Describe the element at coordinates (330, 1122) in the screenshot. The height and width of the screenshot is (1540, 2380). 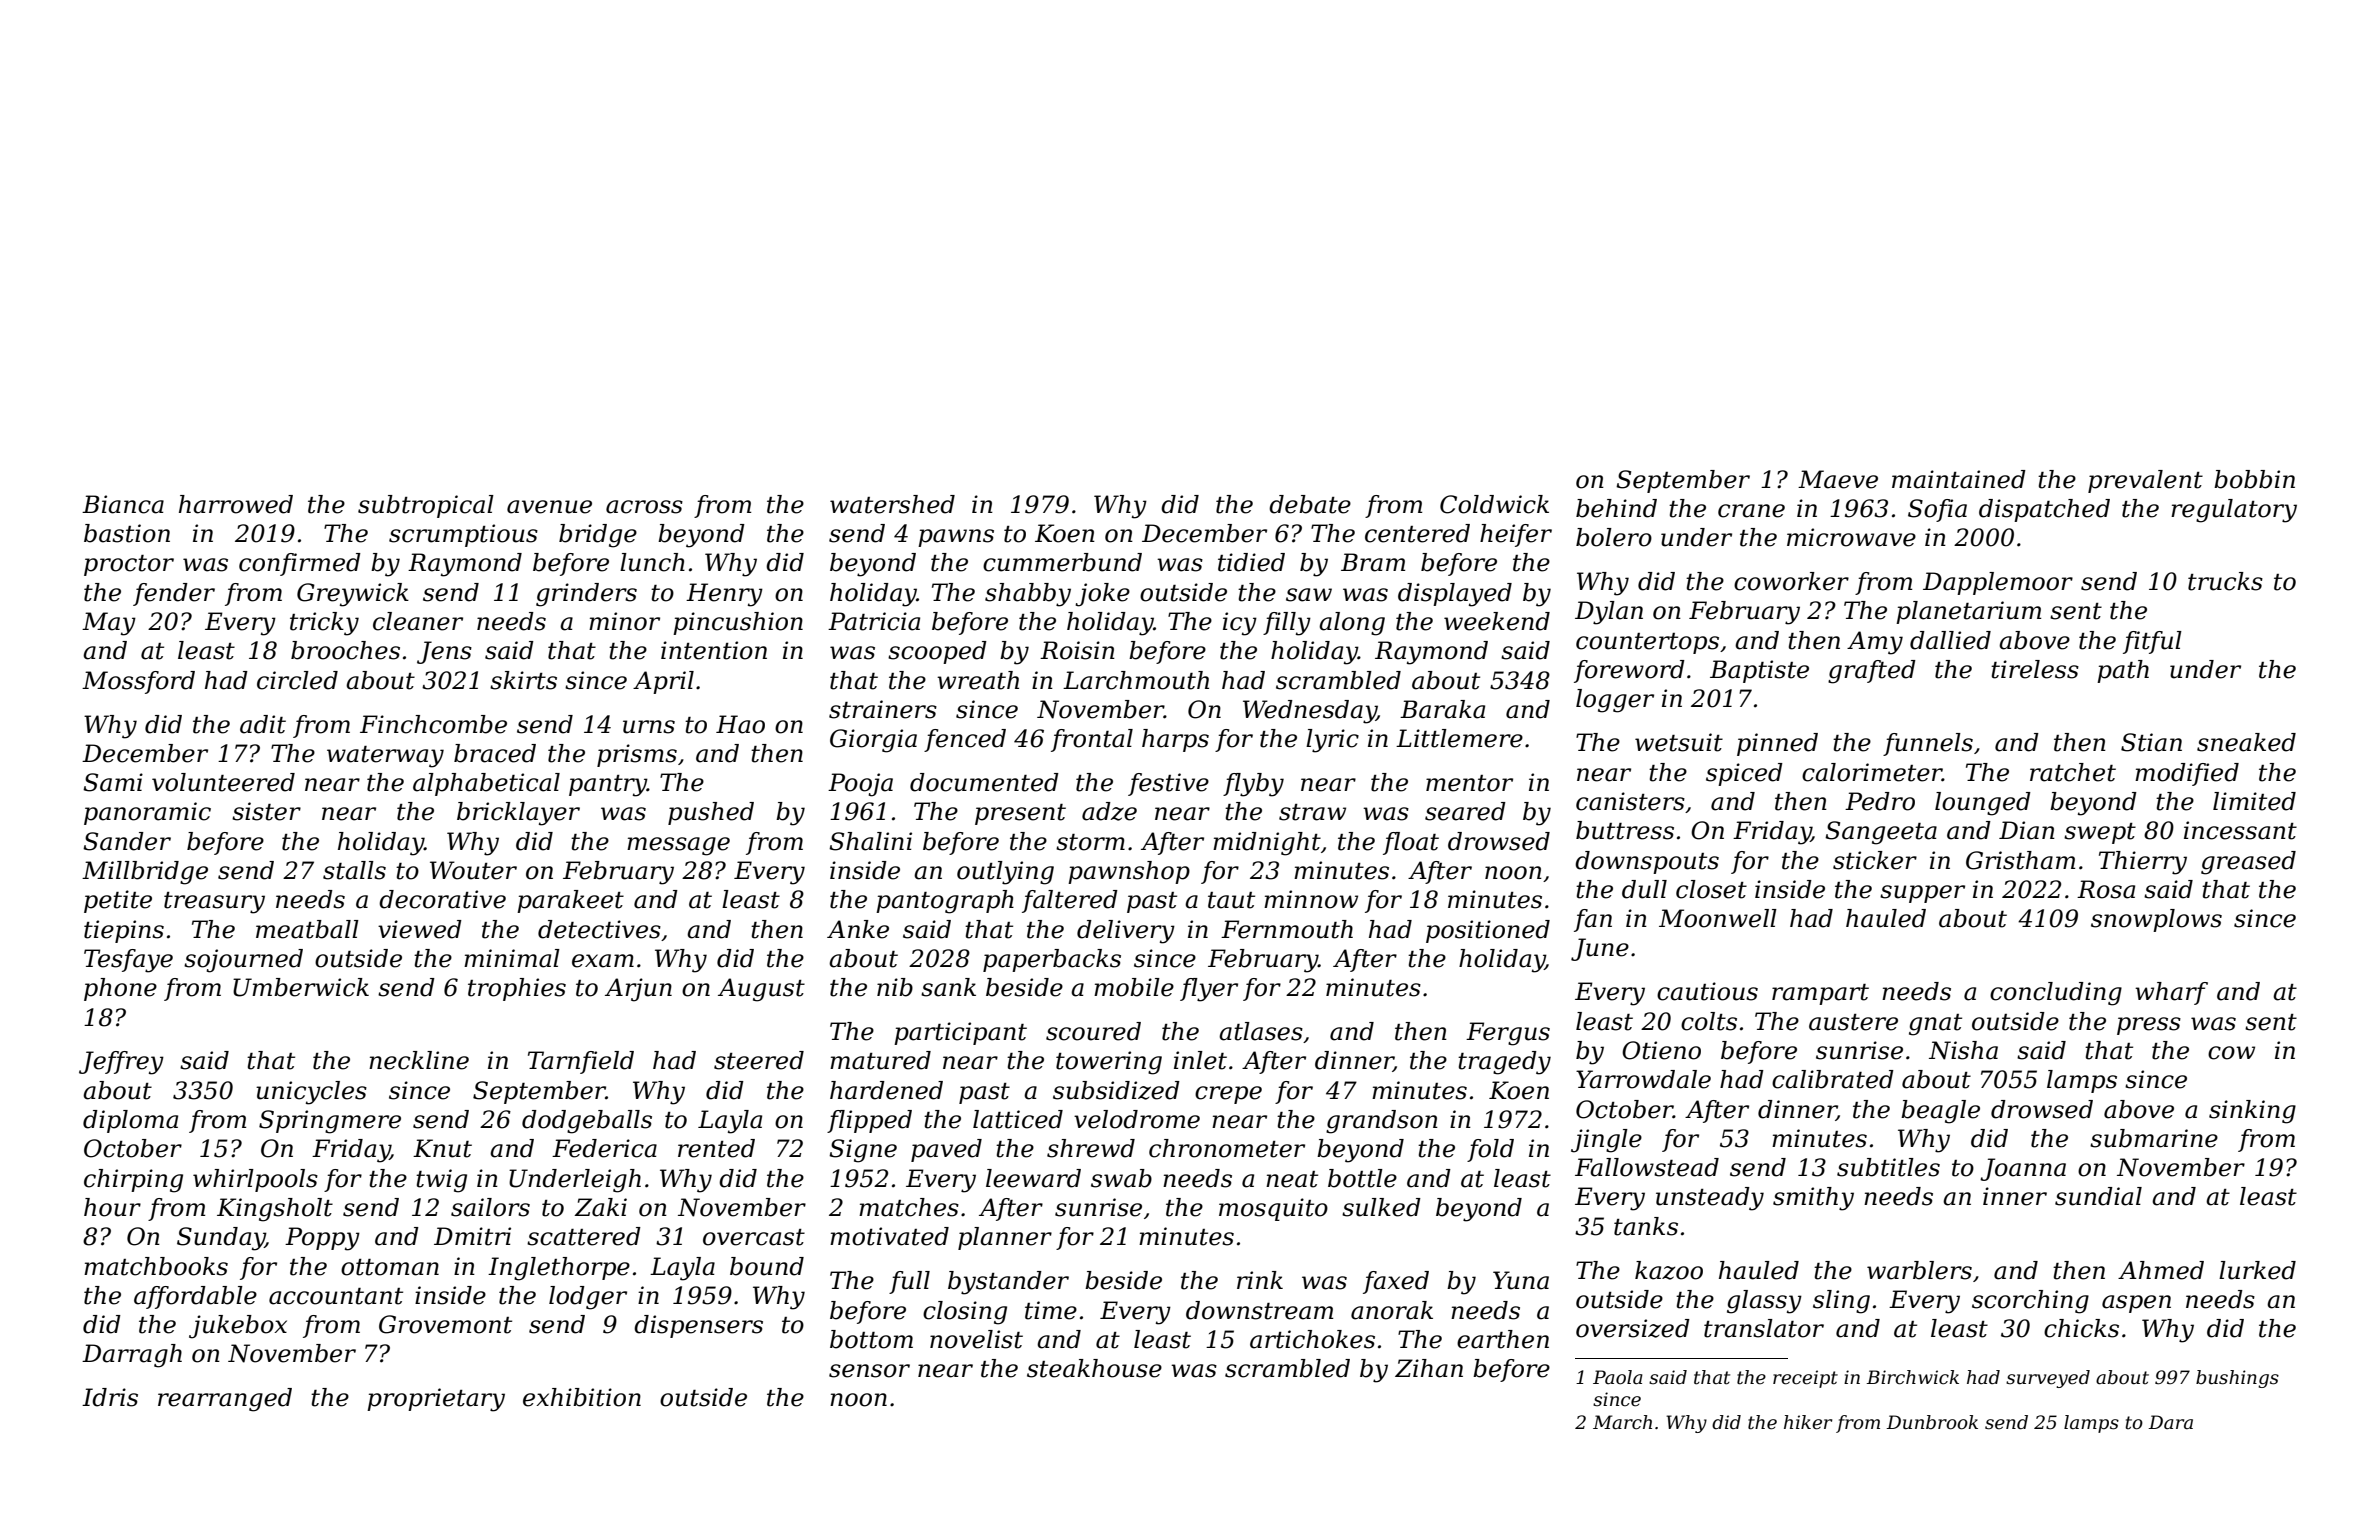
I see `Springmere` at that location.
